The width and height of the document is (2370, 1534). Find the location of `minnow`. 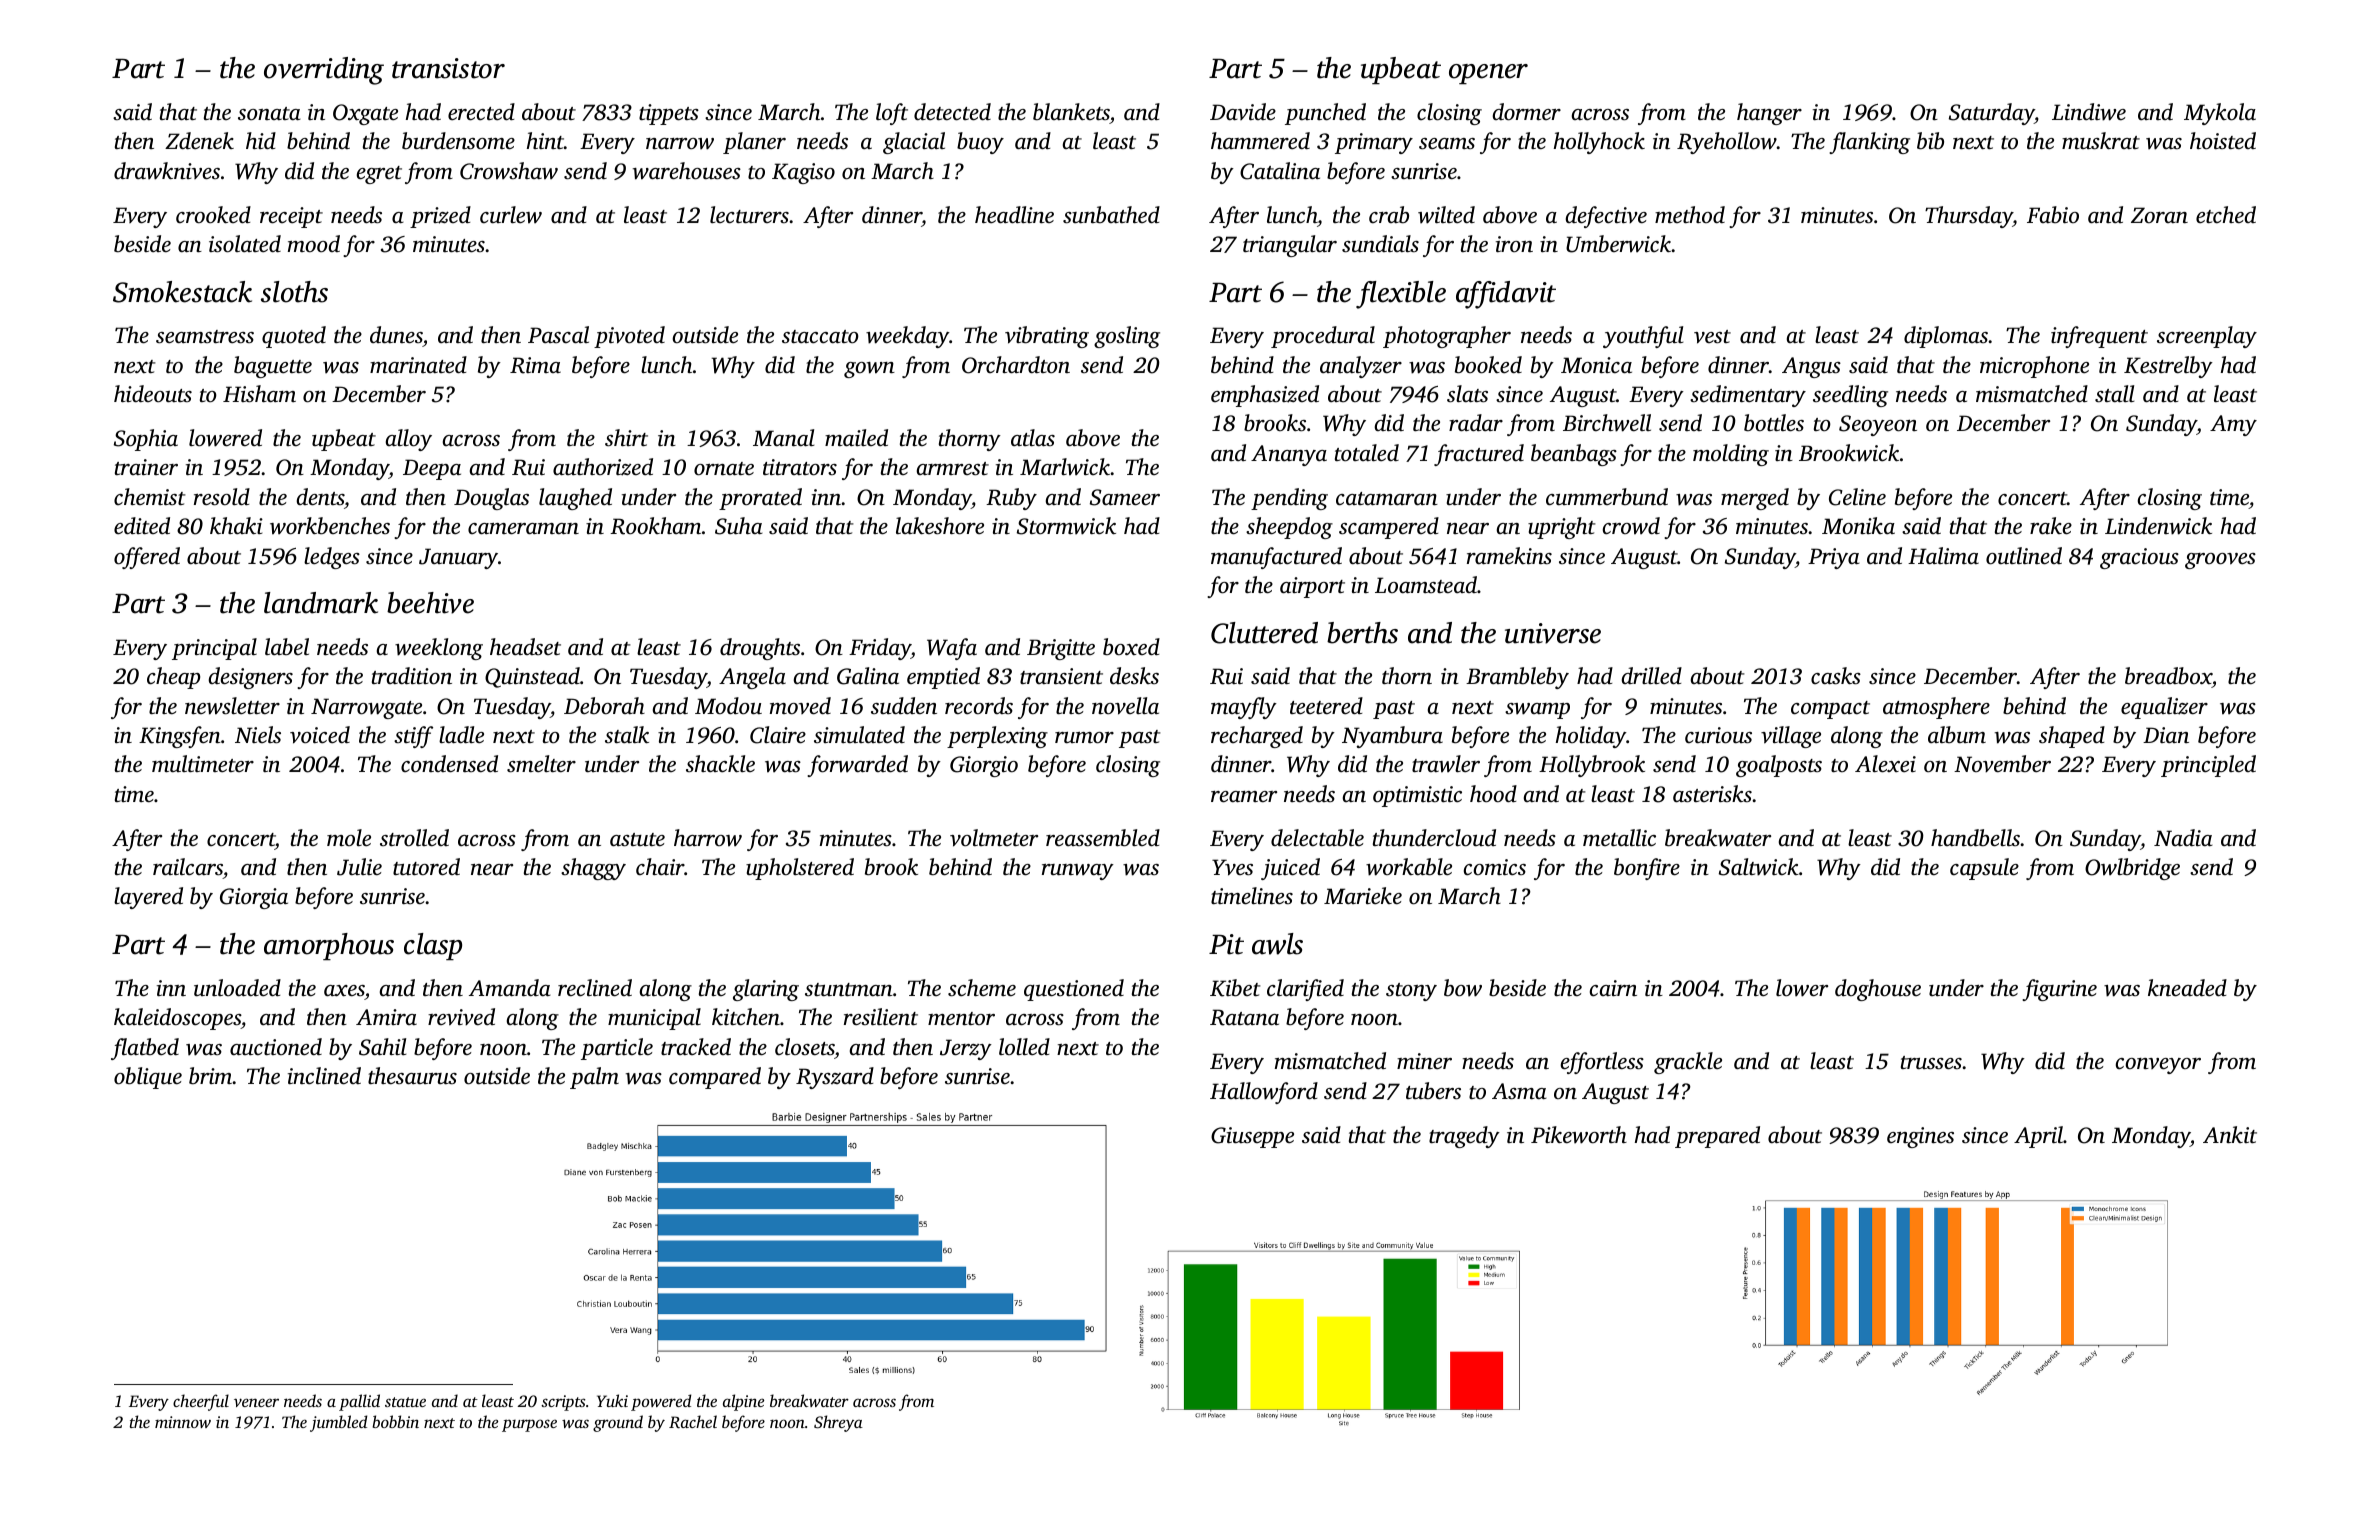

minnow is located at coordinates (183, 1422).
